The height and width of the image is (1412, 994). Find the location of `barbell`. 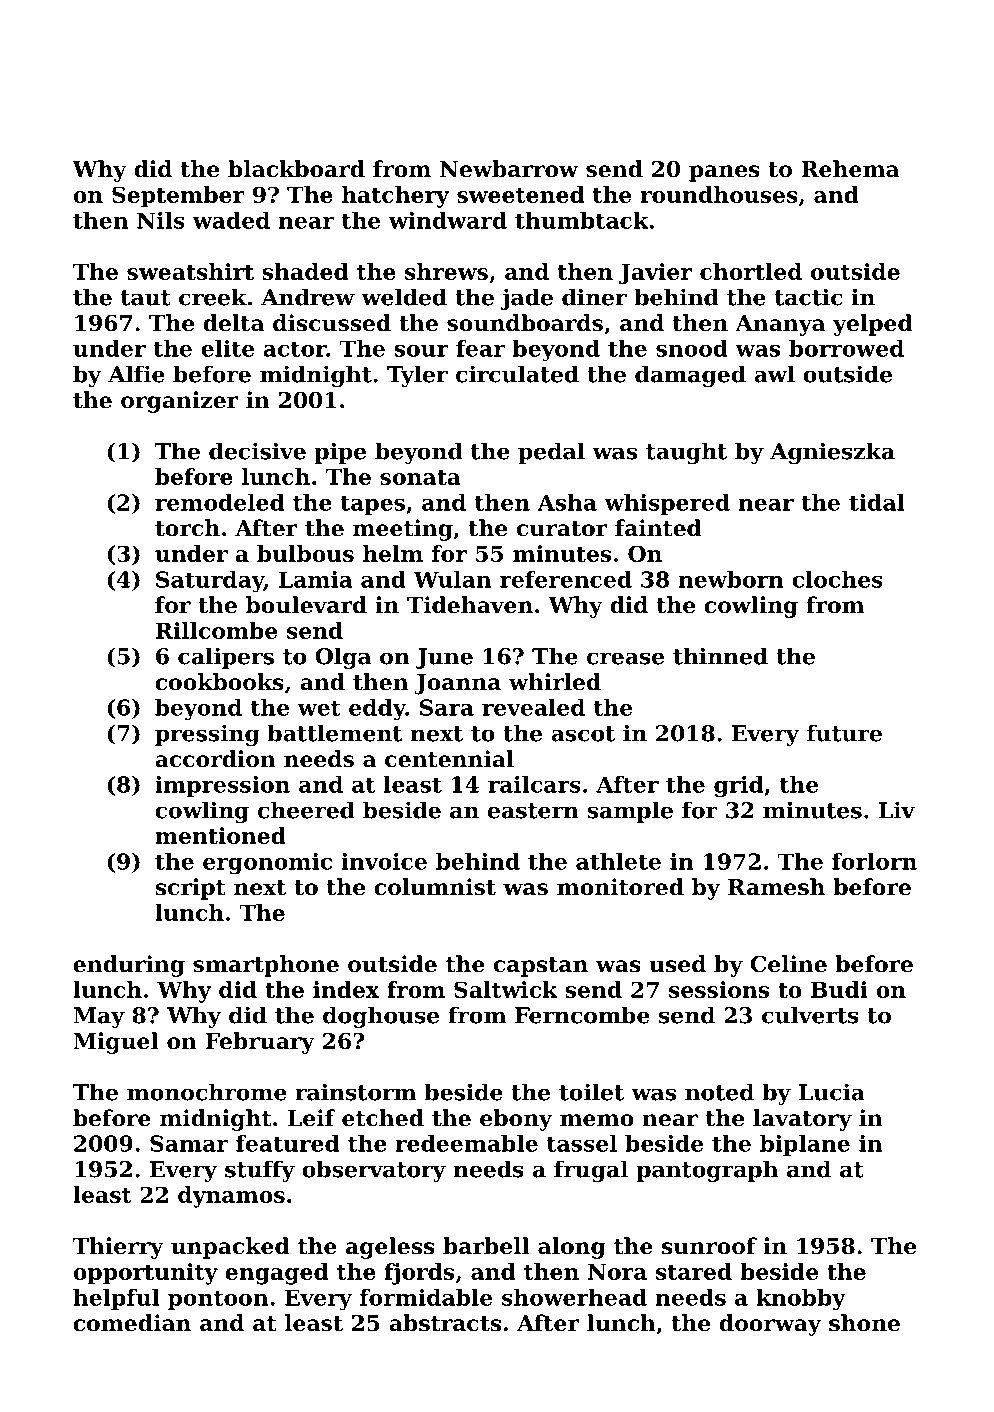

barbell is located at coordinates (486, 1246).
